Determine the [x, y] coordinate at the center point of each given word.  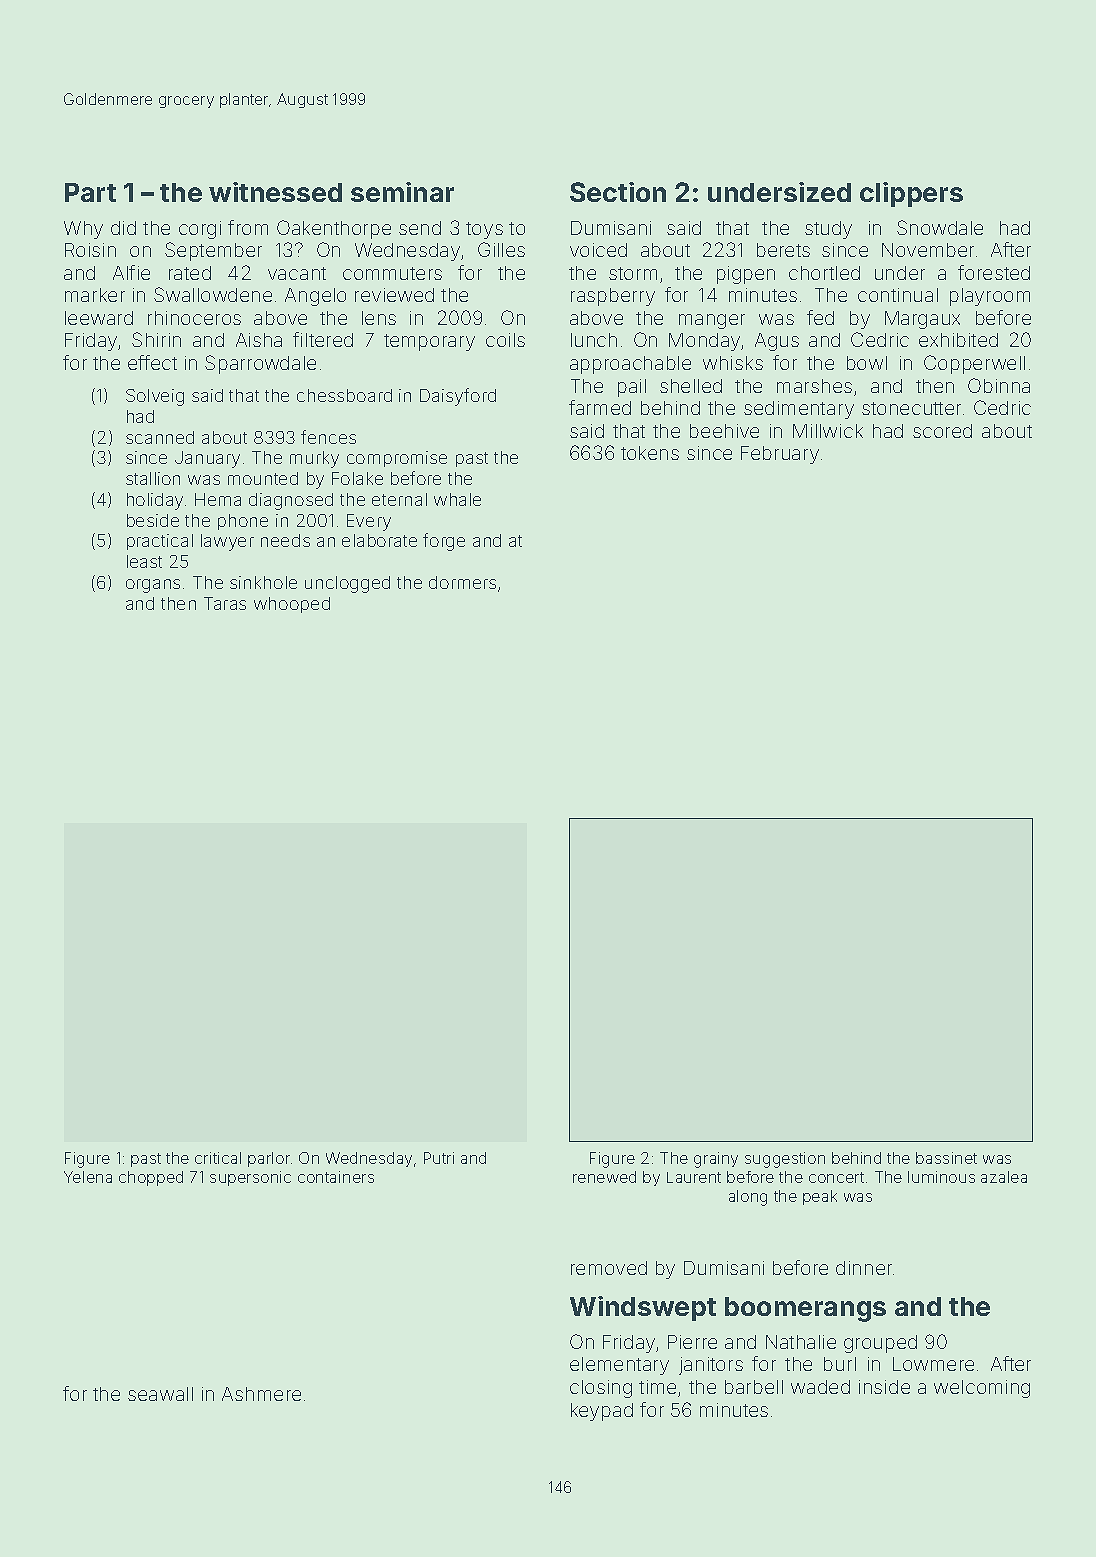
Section [618, 192]
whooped [292, 605]
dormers [462, 582]
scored [942, 431]
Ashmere [261, 1394]
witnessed [275, 192]
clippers [911, 194]
